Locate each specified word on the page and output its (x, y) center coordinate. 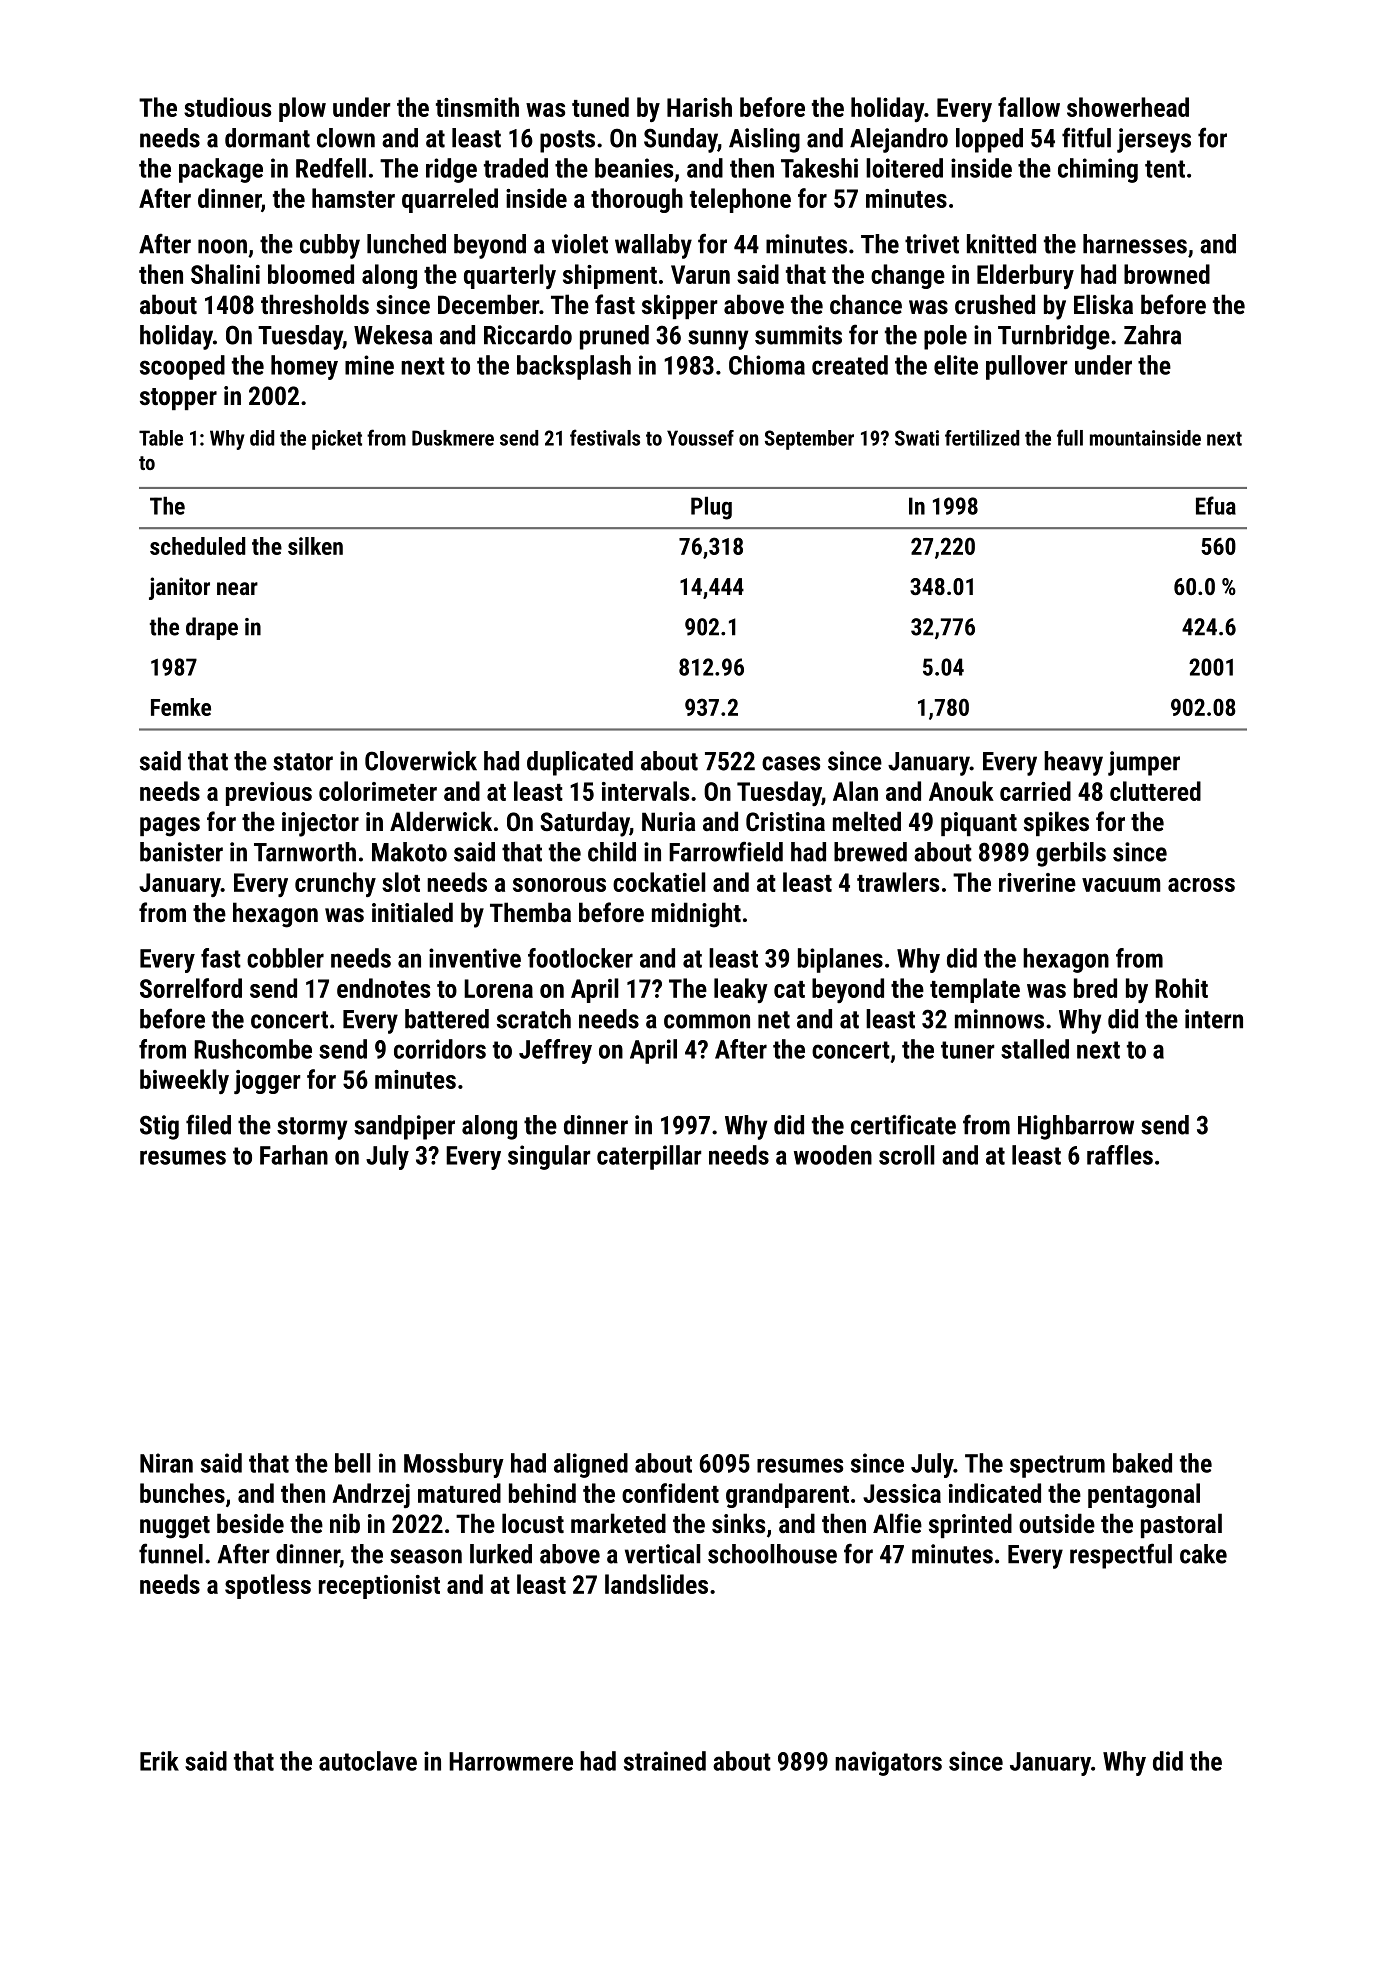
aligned (591, 1465)
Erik (159, 1761)
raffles (1120, 1155)
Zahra (1152, 335)
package (221, 170)
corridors (440, 1049)
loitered (904, 168)
